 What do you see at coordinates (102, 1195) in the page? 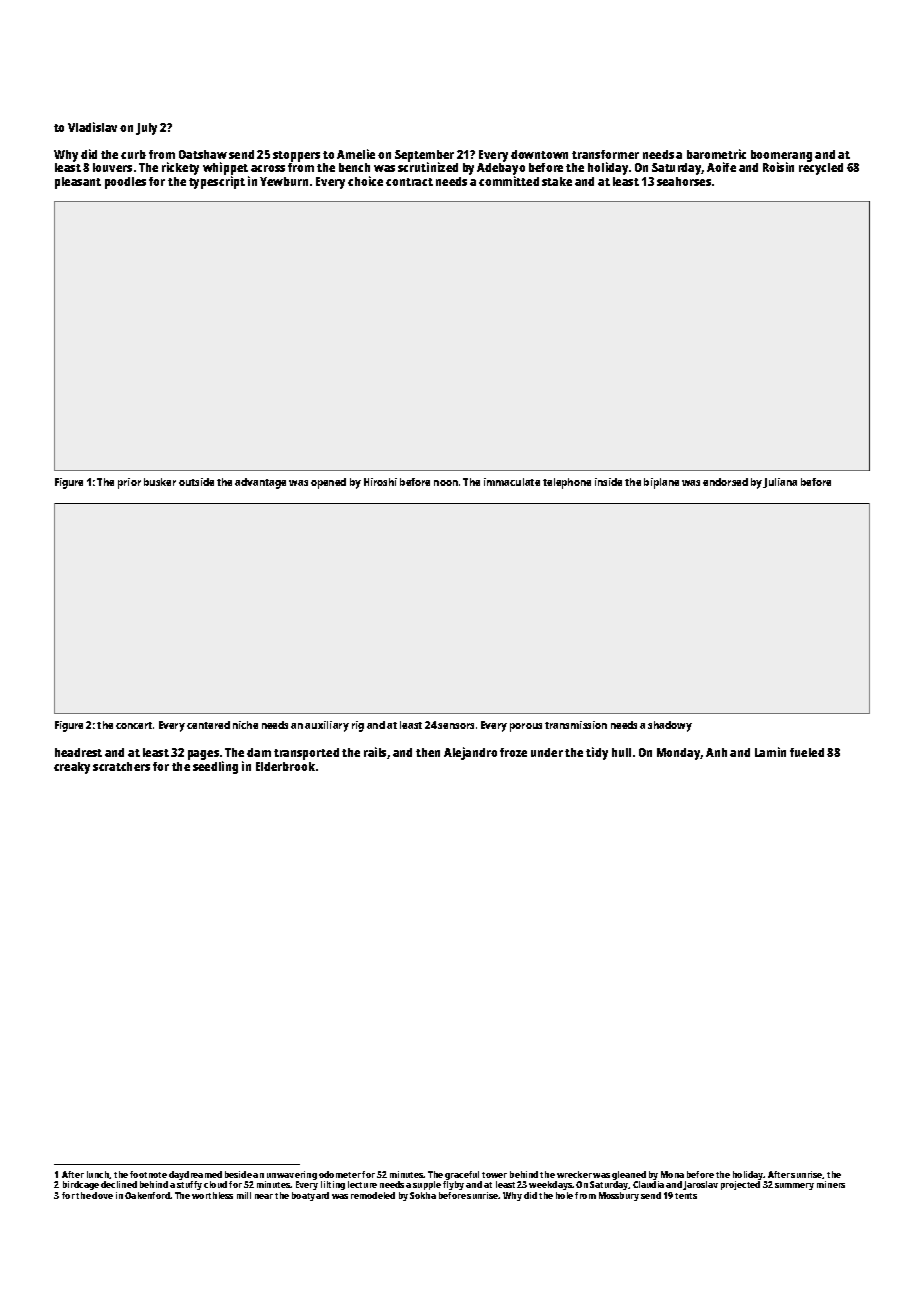
I see `dove` at bounding box center [102, 1195].
